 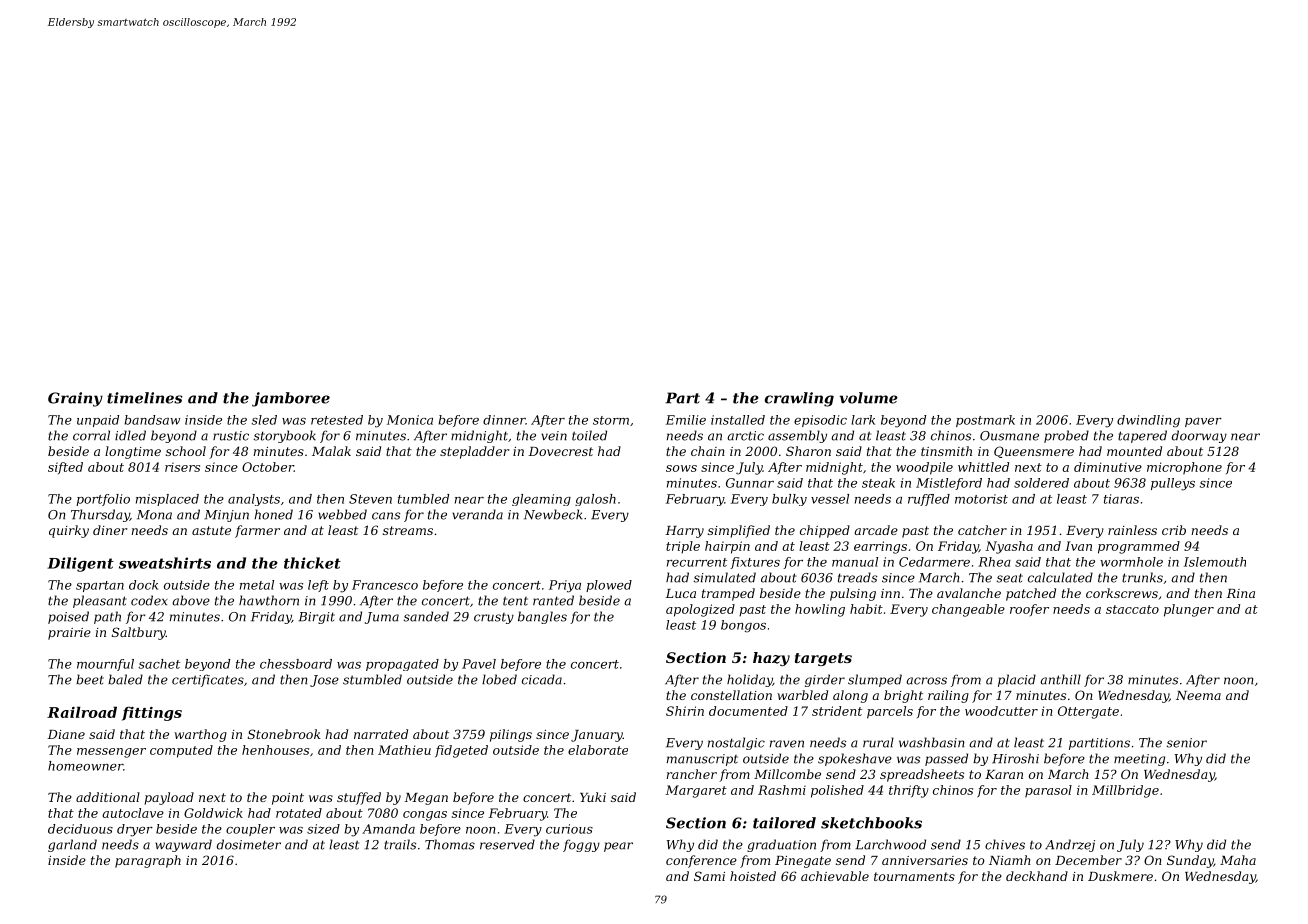 What do you see at coordinates (385, 585) in the page?
I see `Francesco` at bounding box center [385, 585].
